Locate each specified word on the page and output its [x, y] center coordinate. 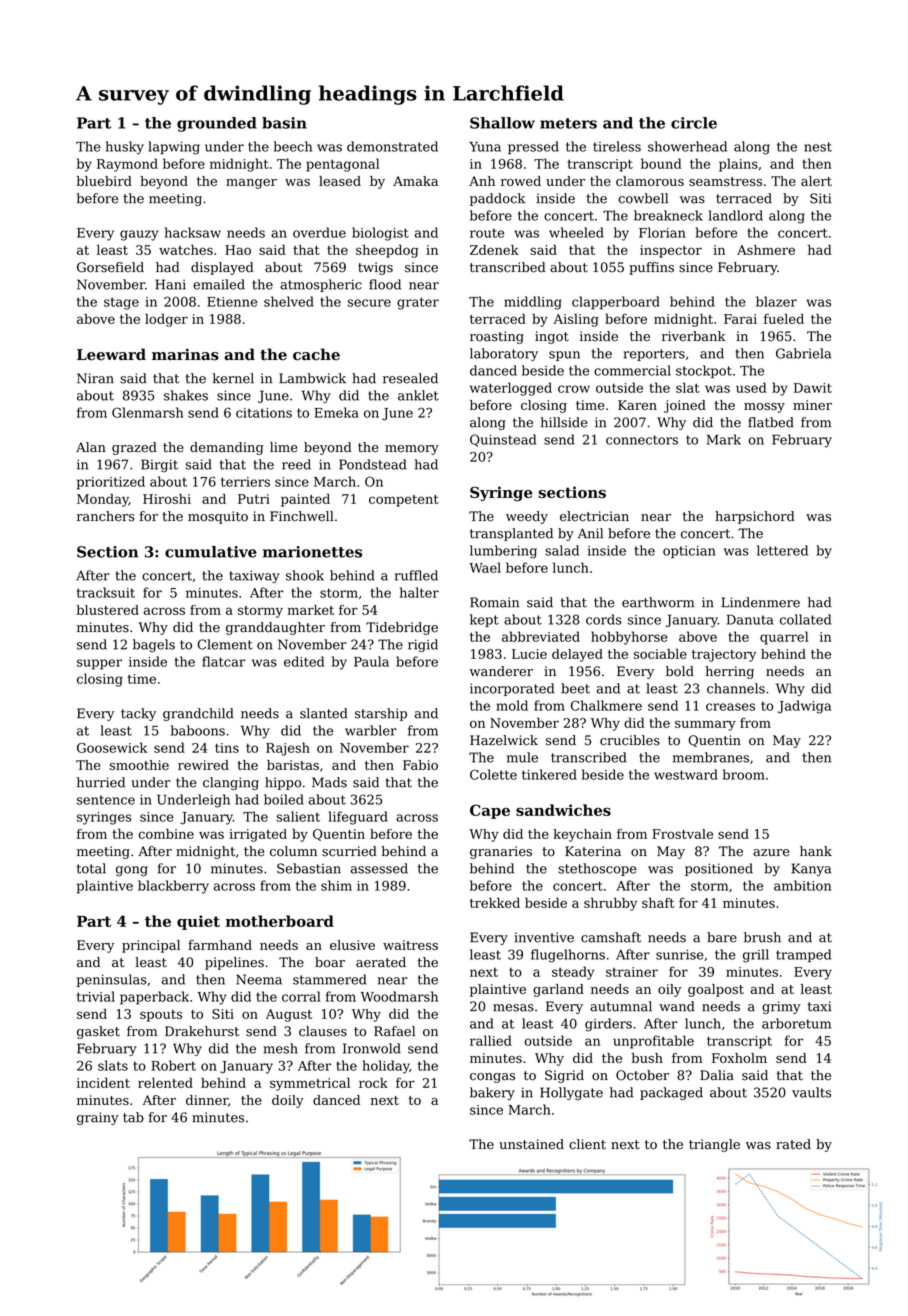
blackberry [173, 887]
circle [694, 123]
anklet [418, 395]
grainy [98, 1118]
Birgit [159, 465]
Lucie [529, 654]
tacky [138, 714]
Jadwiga [804, 707]
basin [284, 123]
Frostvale [682, 834]
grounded [217, 124]
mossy [764, 408]
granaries [501, 852]
